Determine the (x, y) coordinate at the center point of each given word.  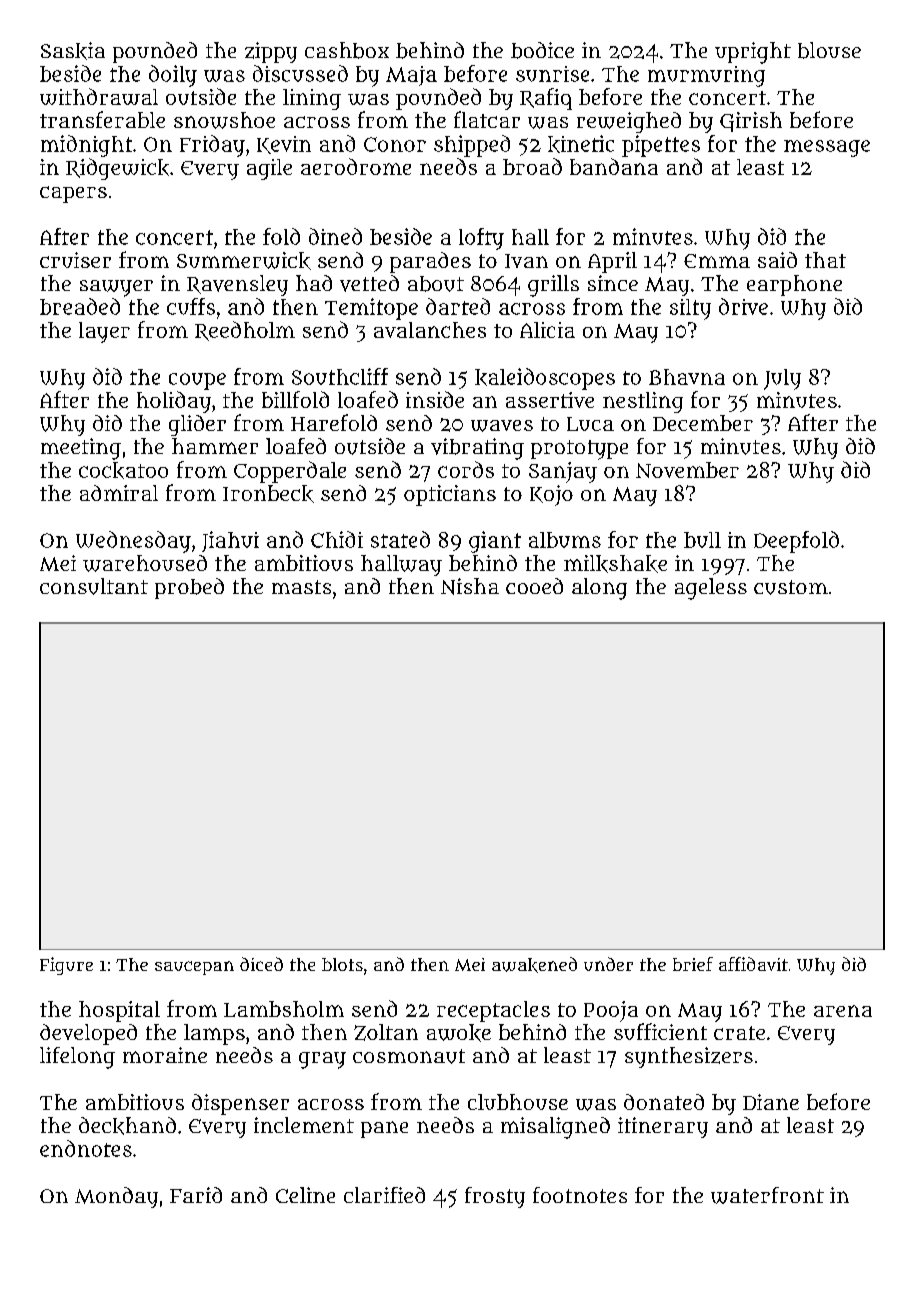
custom (791, 587)
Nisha (470, 586)
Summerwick (244, 261)
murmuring (706, 76)
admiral (119, 493)
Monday (116, 1197)
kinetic (581, 144)
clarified (384, 1195)
